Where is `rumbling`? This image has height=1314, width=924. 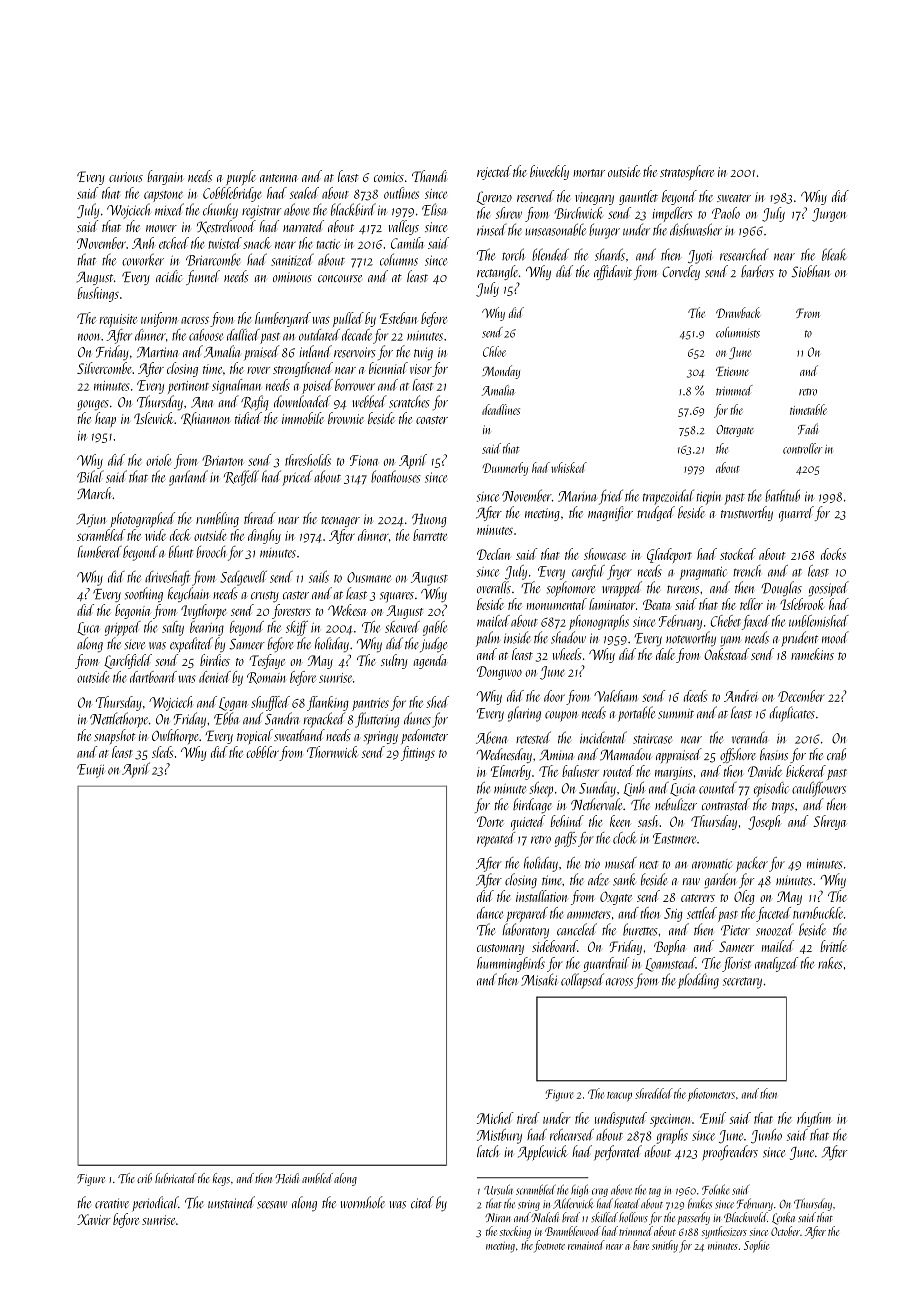 rumbling is located at coordinates (217, 519).
